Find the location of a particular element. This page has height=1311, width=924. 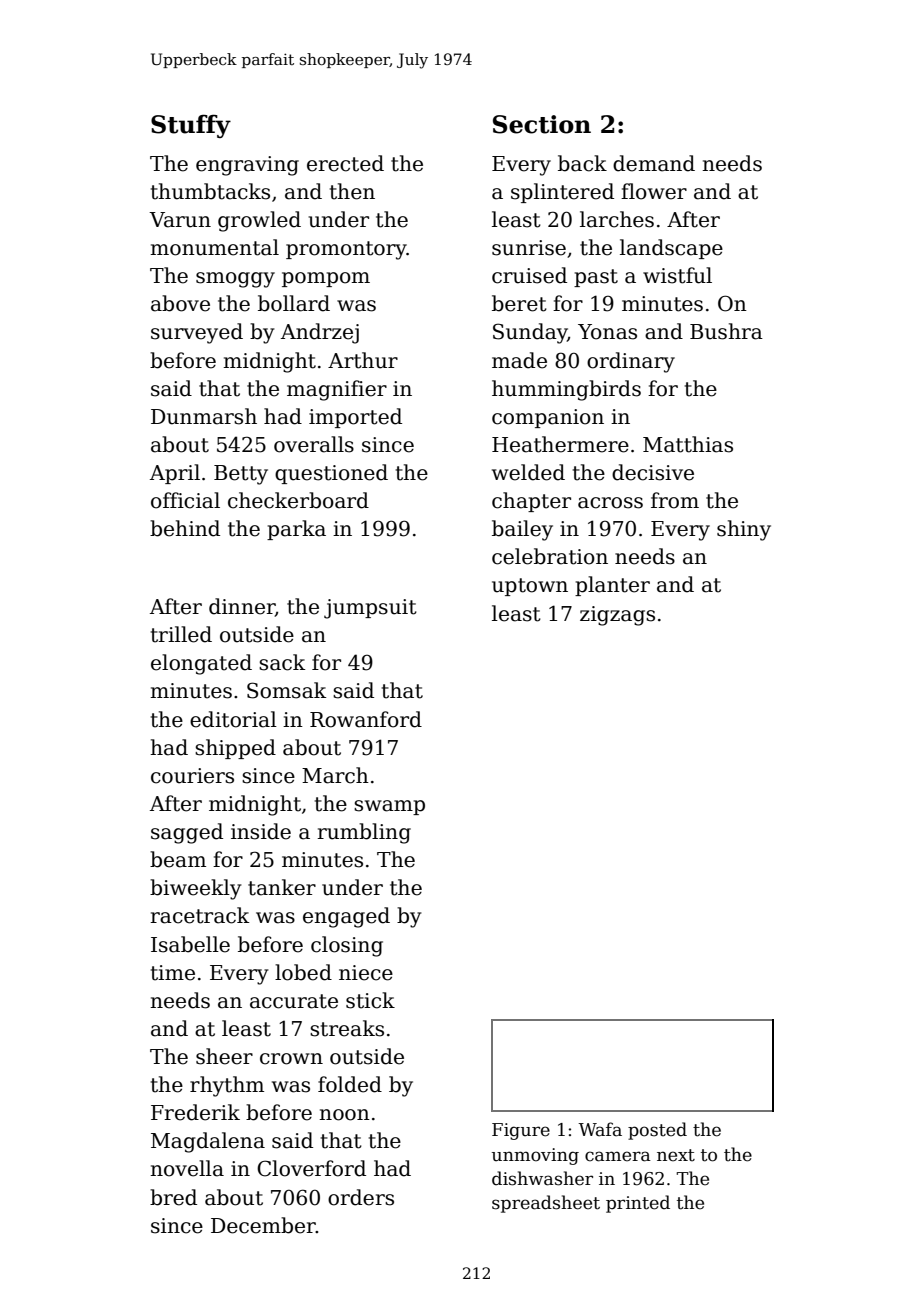

niece is located at coordinates (366, 973).
